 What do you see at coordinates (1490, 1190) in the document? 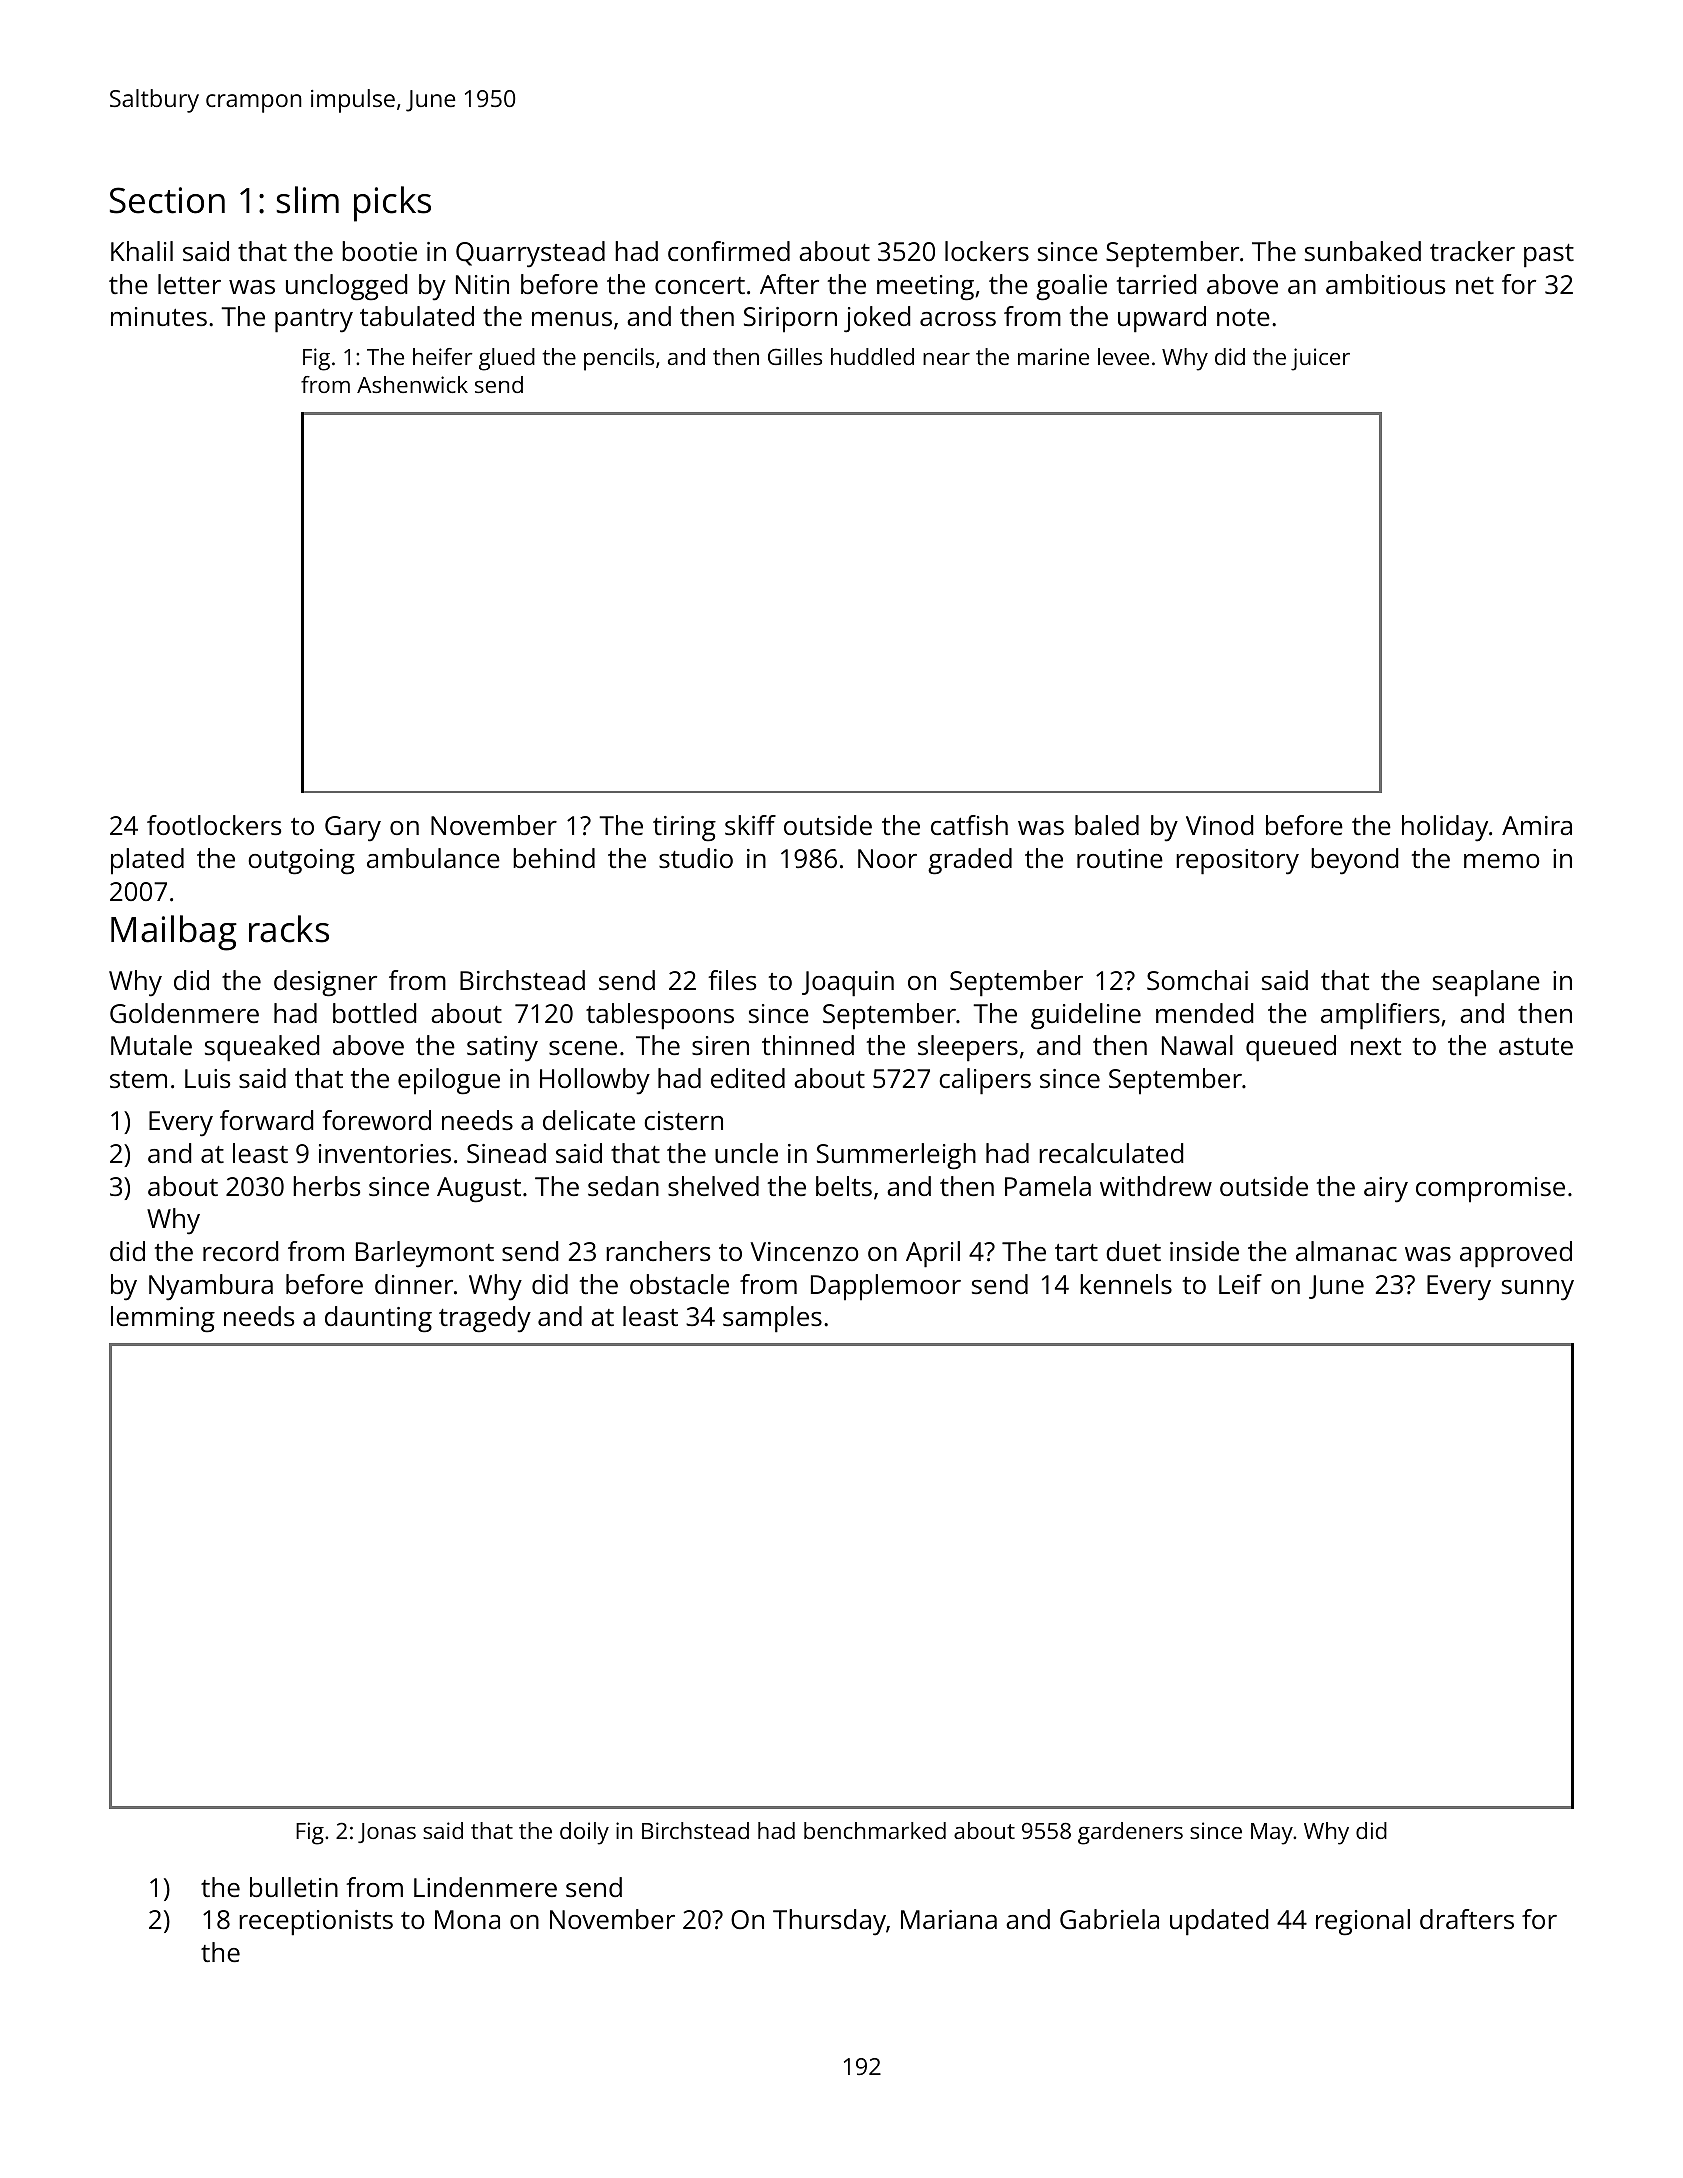
I see `compromise` at bounding box center [1490, 1190].
